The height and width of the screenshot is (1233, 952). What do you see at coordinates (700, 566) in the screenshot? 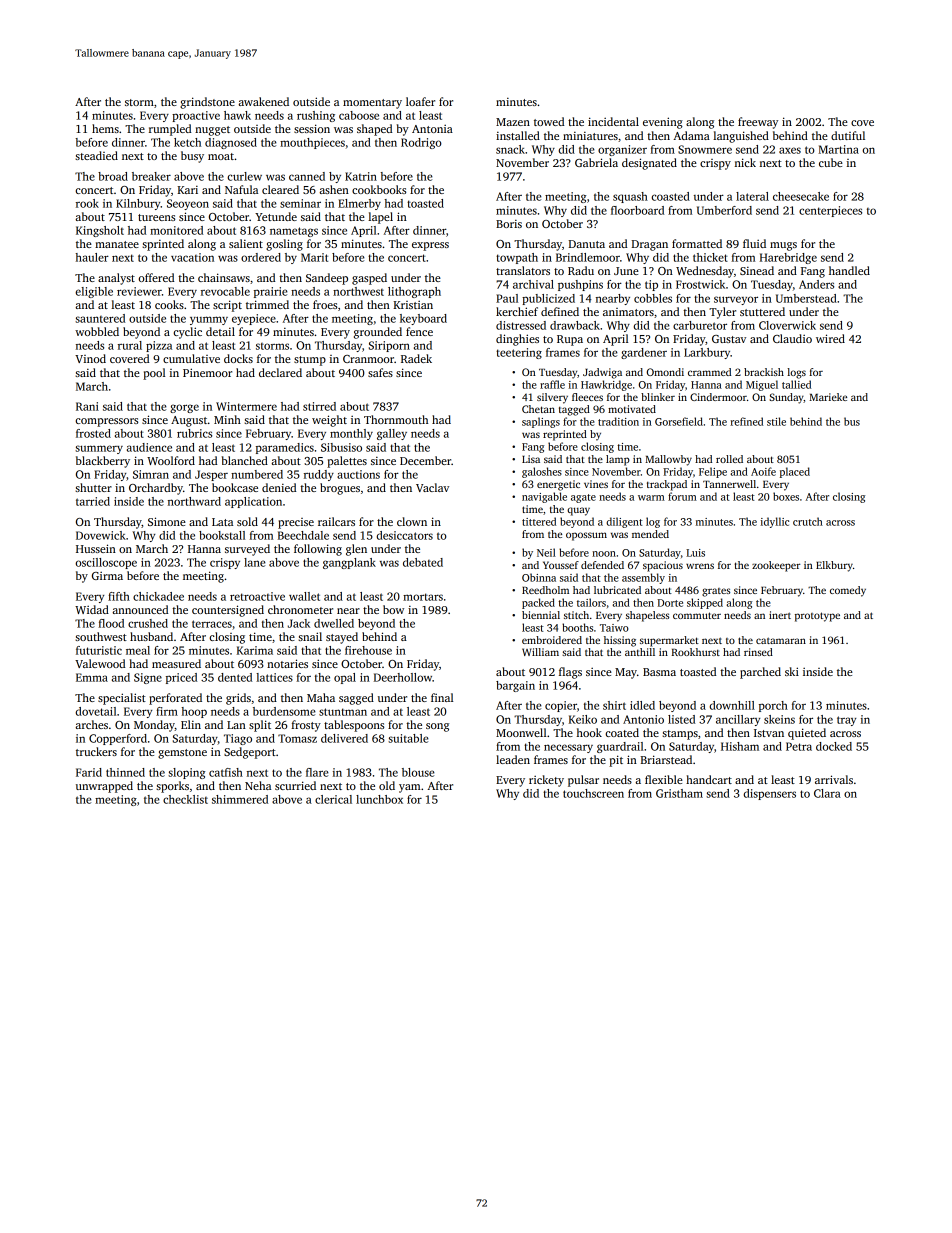
I see `wrens` at bounding box center [700, 566].
